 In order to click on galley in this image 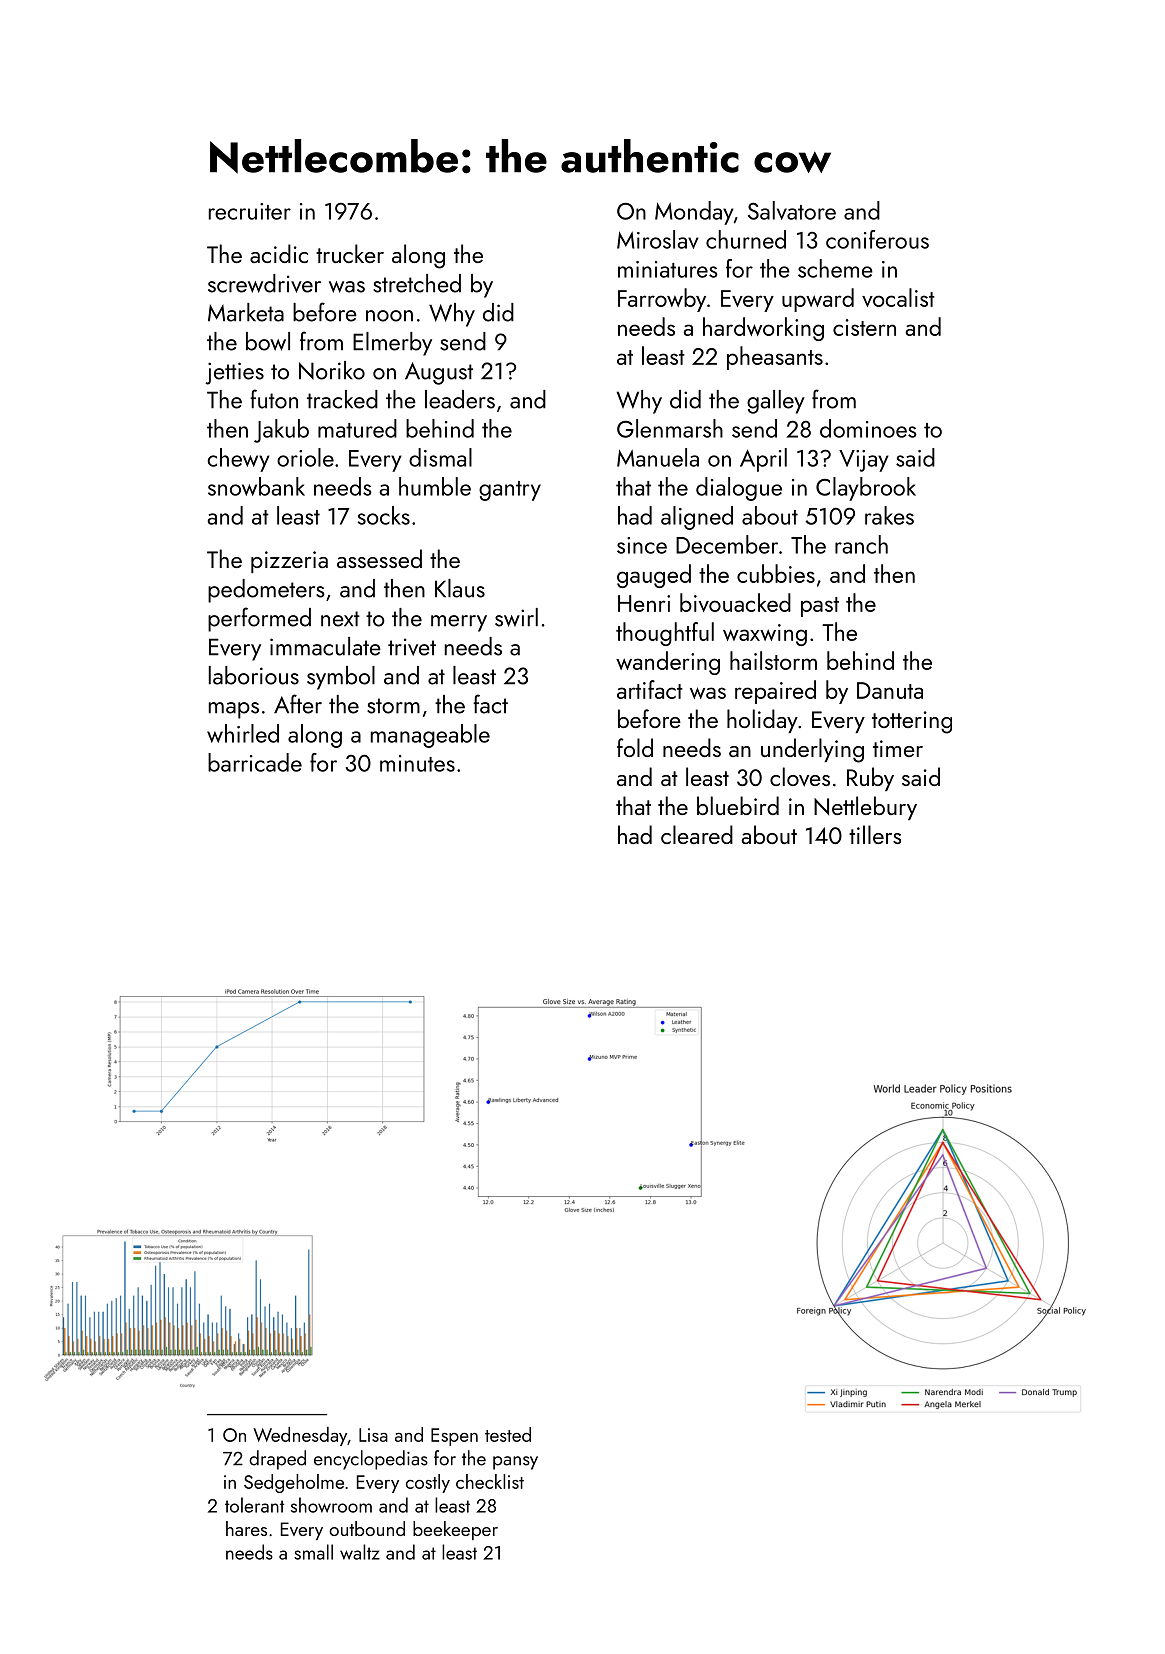, I will do `click(776, 402)`.
